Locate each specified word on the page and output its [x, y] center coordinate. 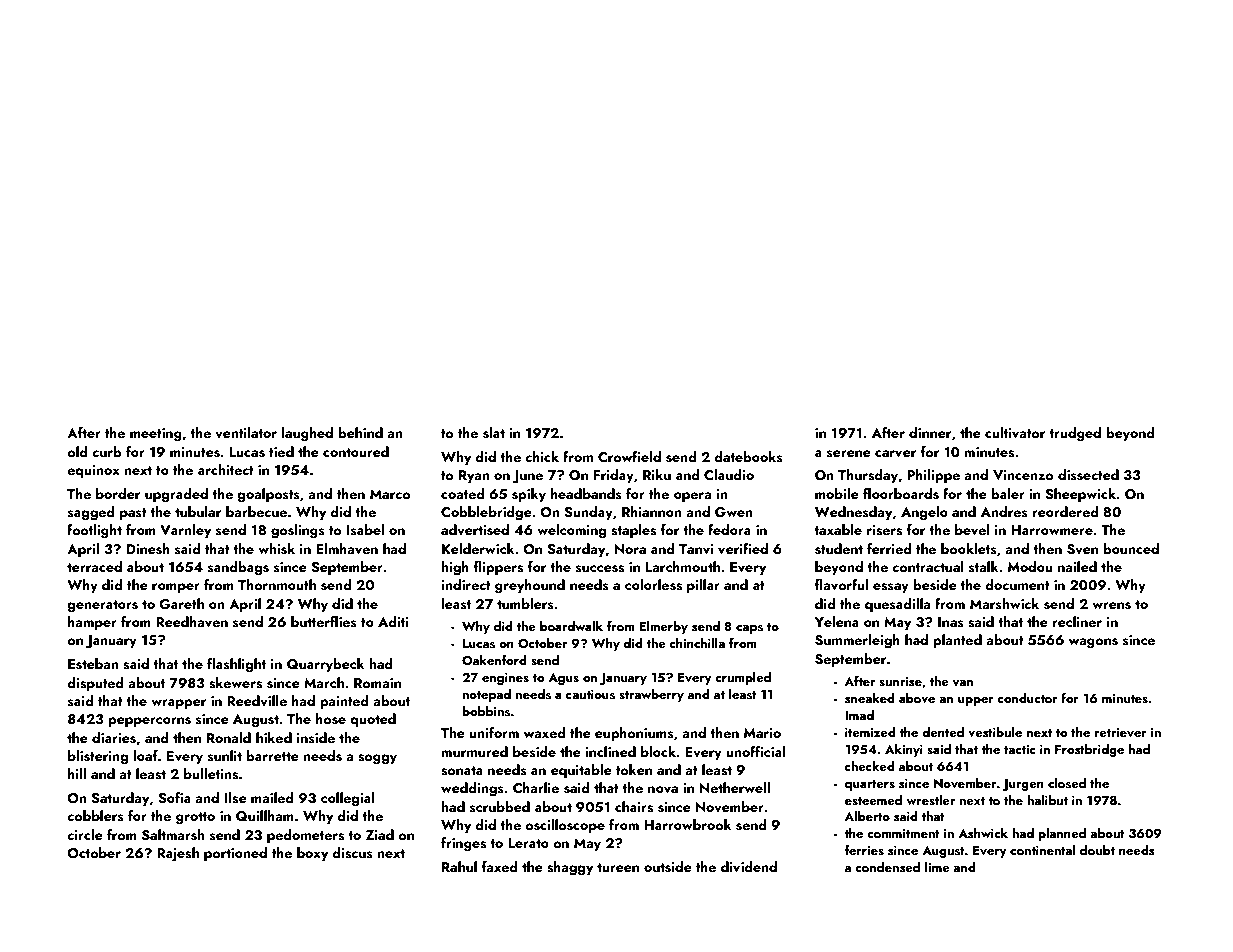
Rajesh [178, 854]
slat [494, 433]
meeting [156, 435]
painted [344, 702]
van [963, 683]
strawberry [651, 695]
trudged [1075, 434]
